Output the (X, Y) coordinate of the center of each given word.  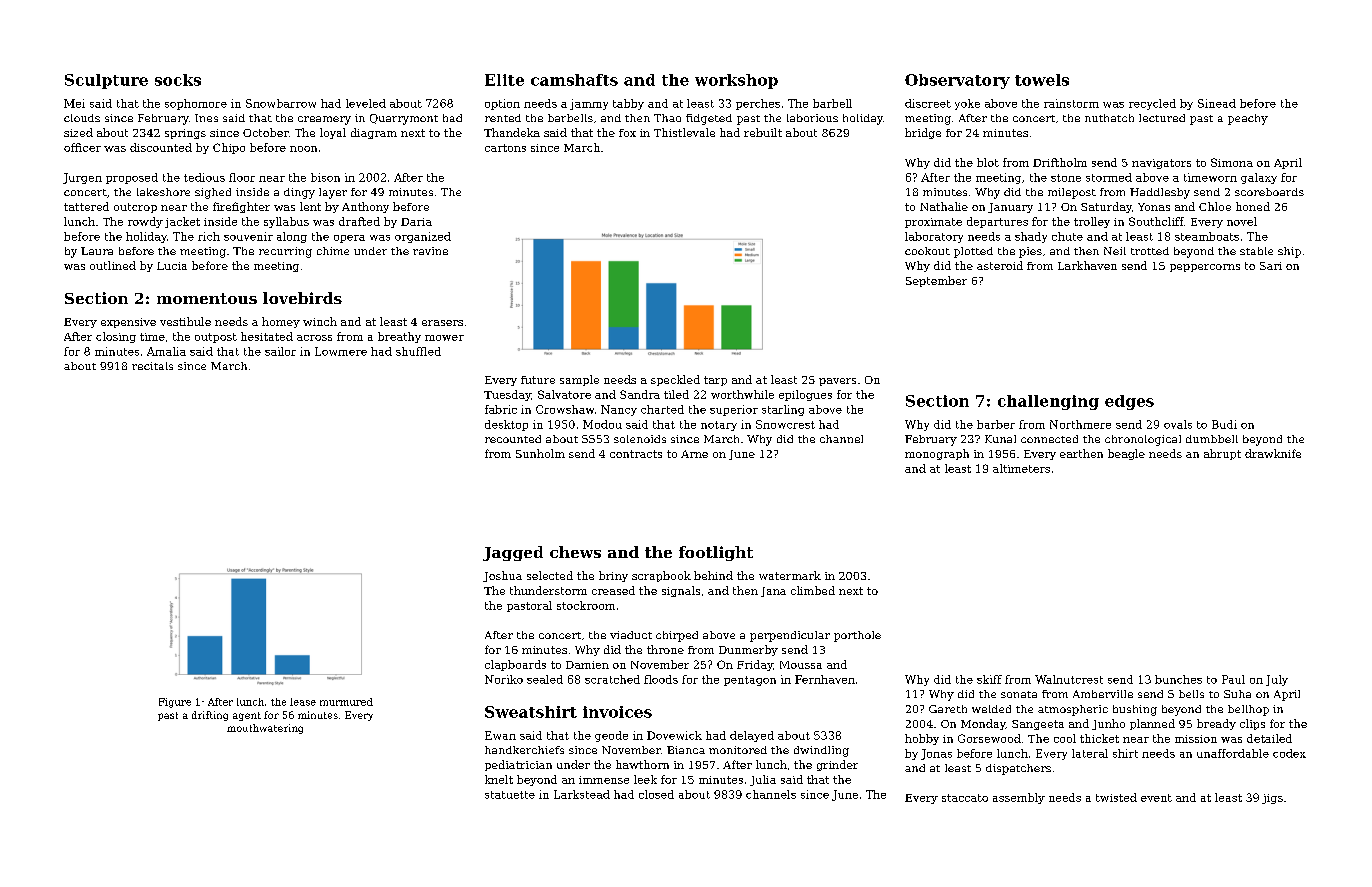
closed (656, 794)
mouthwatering (265, 729)
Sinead (1217, 103)
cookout (927, 251)
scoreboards (1269, 192)
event (1156, 798)
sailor (280, 351)
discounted (161, 147)
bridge (923, 133)
